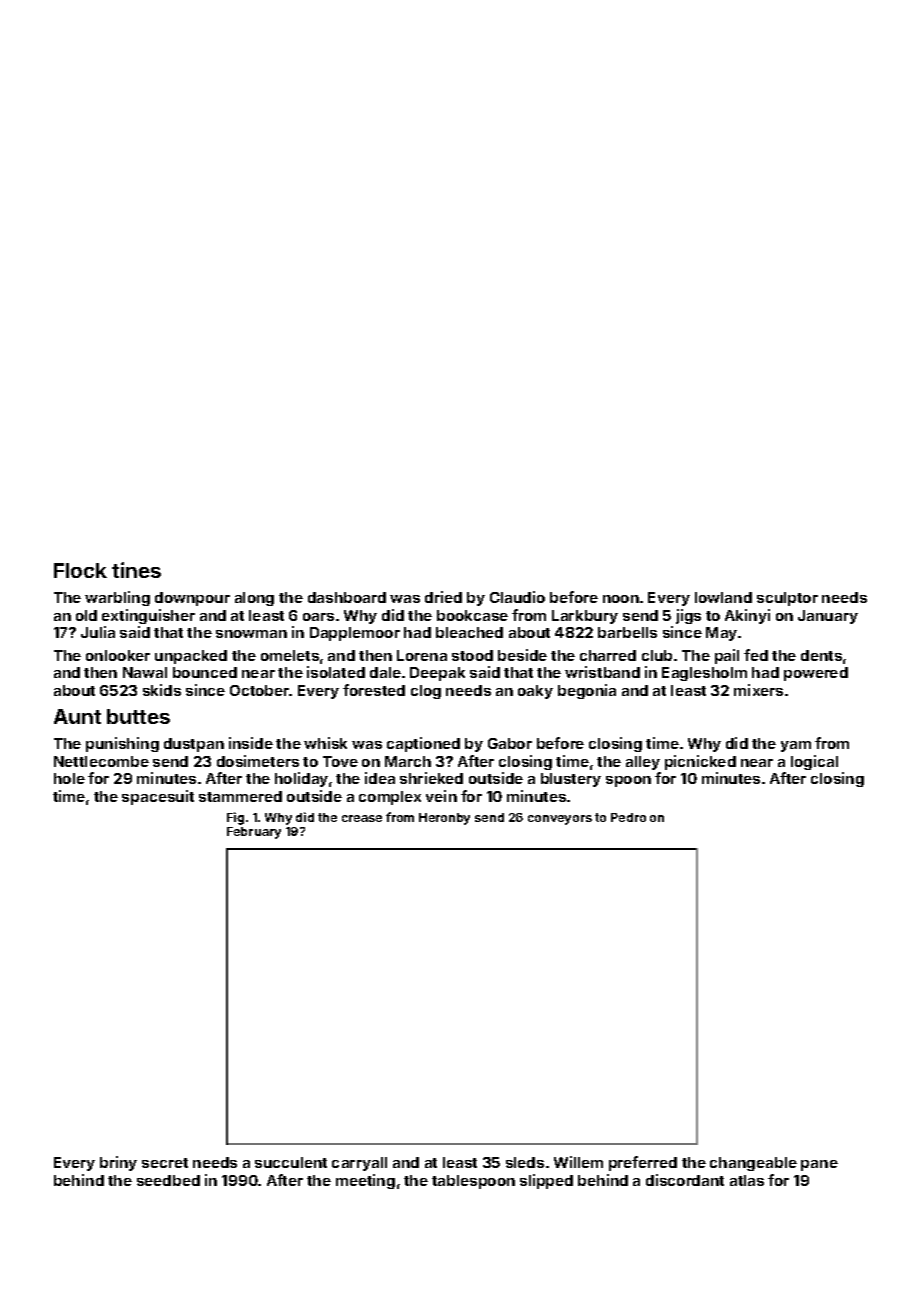 The image size is (924, 1314). I want to click on logical, so click(814, 762).
